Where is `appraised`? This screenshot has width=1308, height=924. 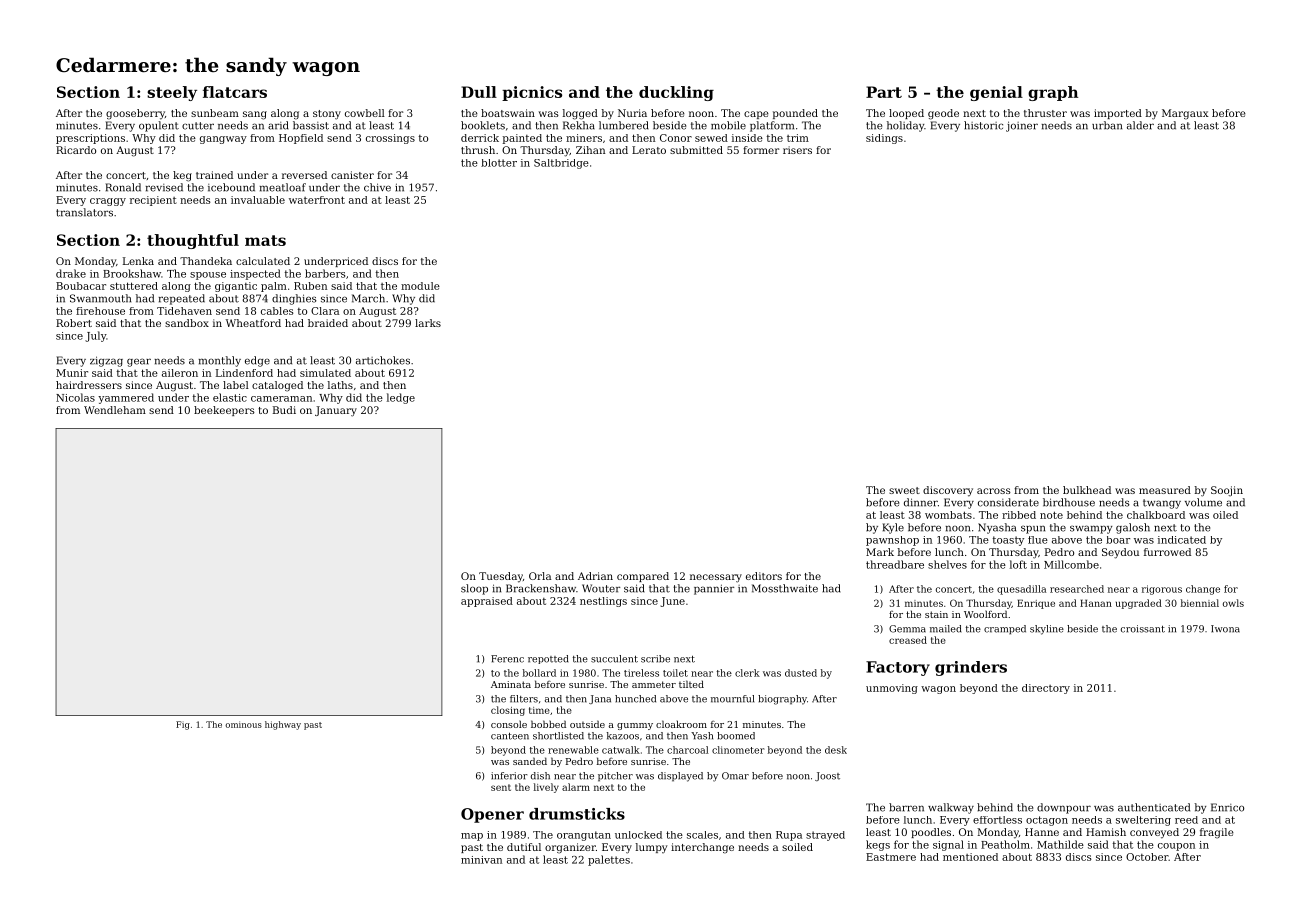 appraised is located at coordinates (487, 602).
